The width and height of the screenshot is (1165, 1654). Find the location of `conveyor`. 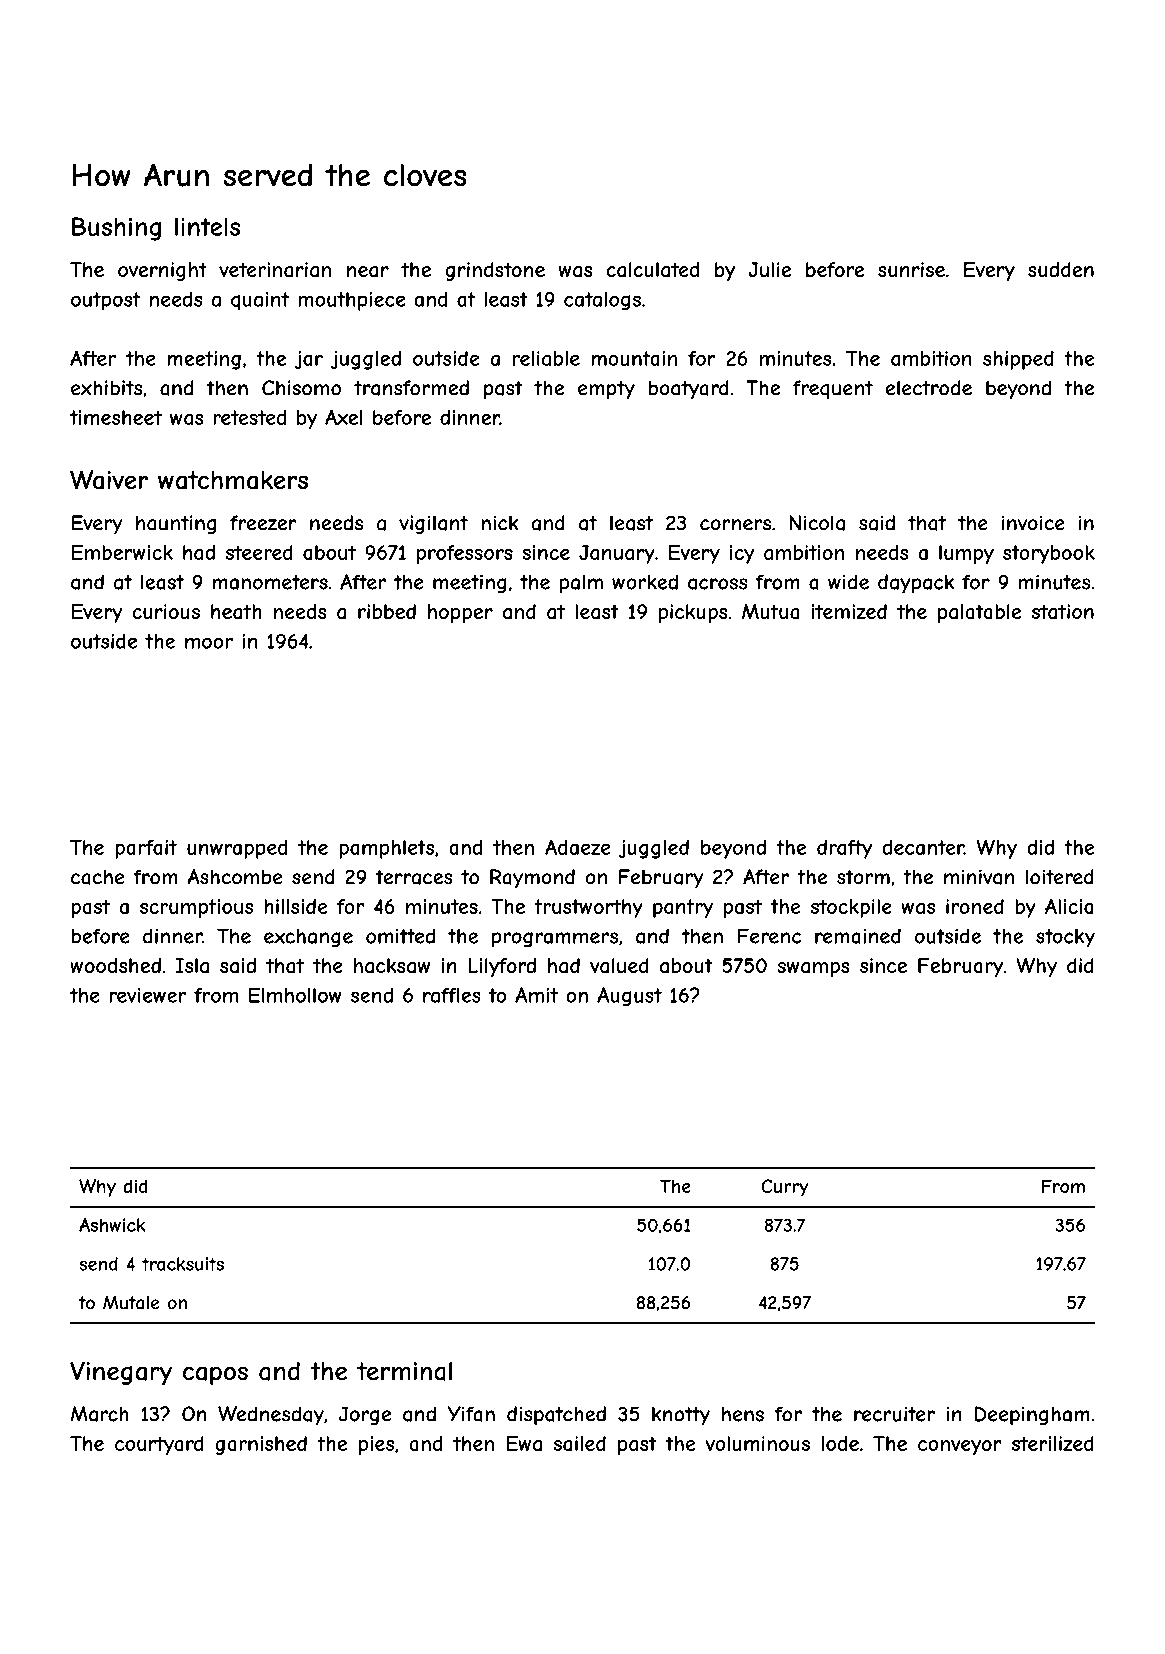

conveyor is located at coordinates (960, 1447).
